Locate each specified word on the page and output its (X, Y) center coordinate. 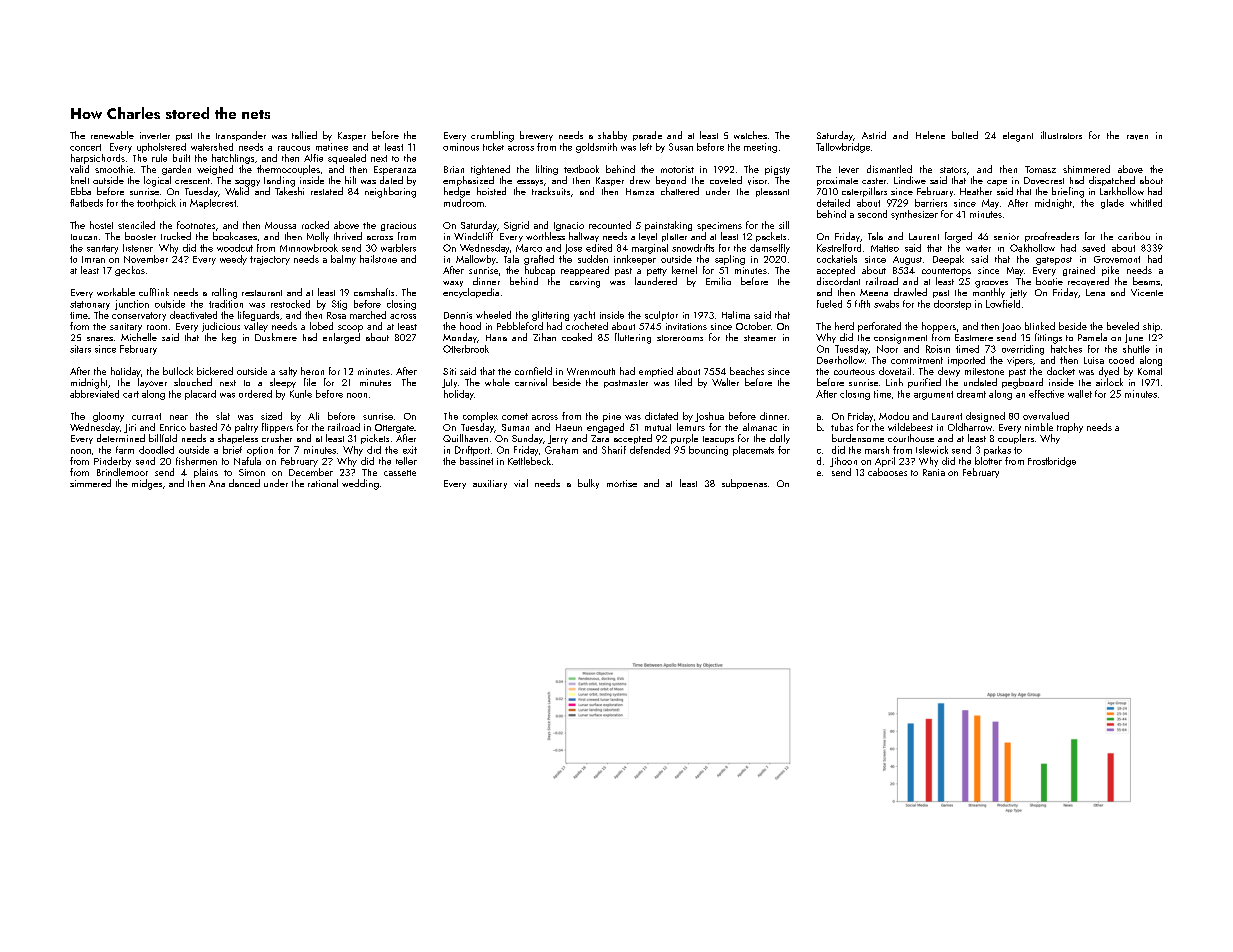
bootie (1049, 281)
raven (1137, 137)
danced (244, 483)
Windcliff (473, 236)
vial (521, 483)
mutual (658, 427)
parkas (997, 451)
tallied (304, 135)
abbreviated (94, 394)
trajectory (270, 260)
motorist (677, 169)
